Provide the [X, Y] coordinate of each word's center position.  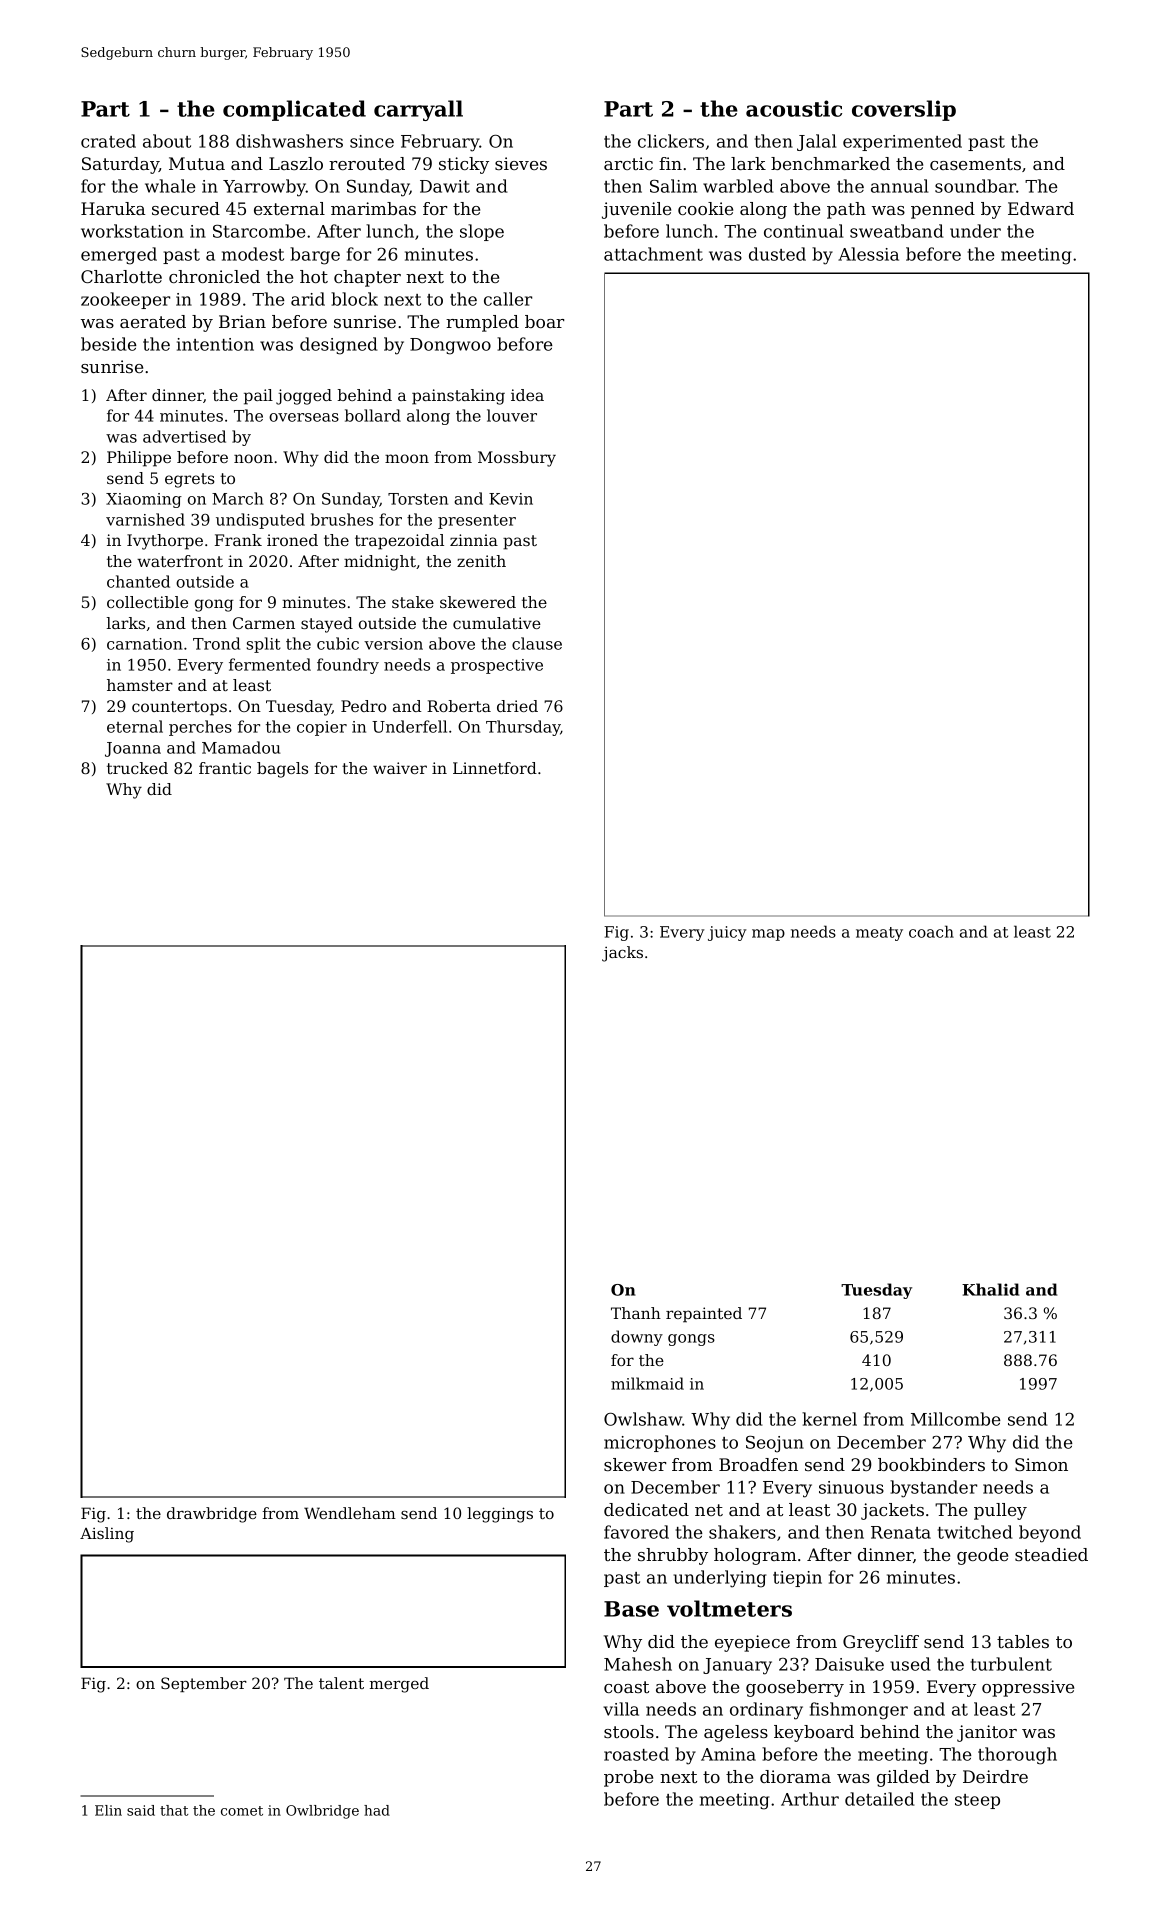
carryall [418, 110]
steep [977, 1801]
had [377, 1810]
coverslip [904, 110]
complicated [294, 110]
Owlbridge [322, 1812]
